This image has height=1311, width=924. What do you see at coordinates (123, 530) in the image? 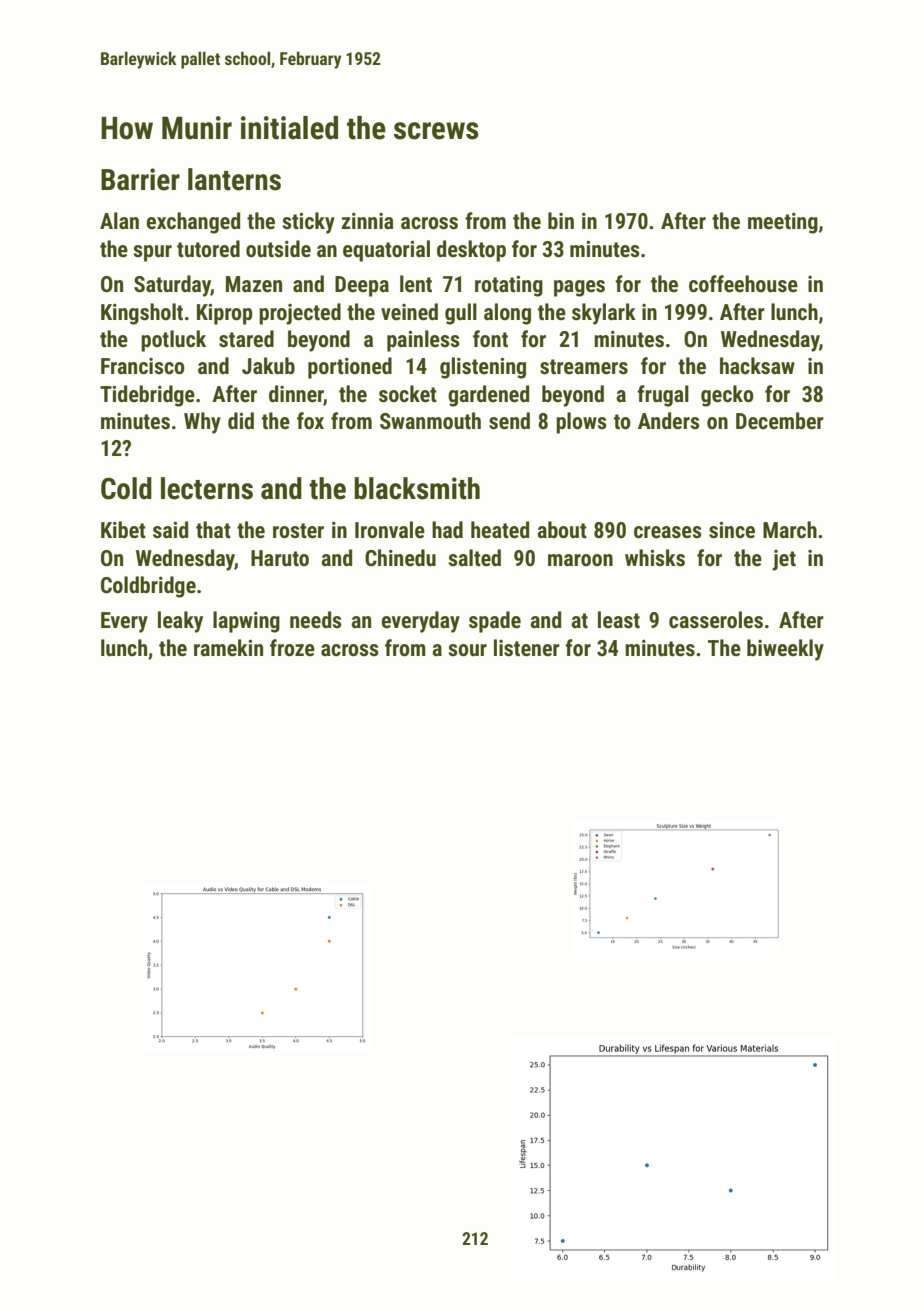
I see `Kibet` at bounding box center [123, 530].
